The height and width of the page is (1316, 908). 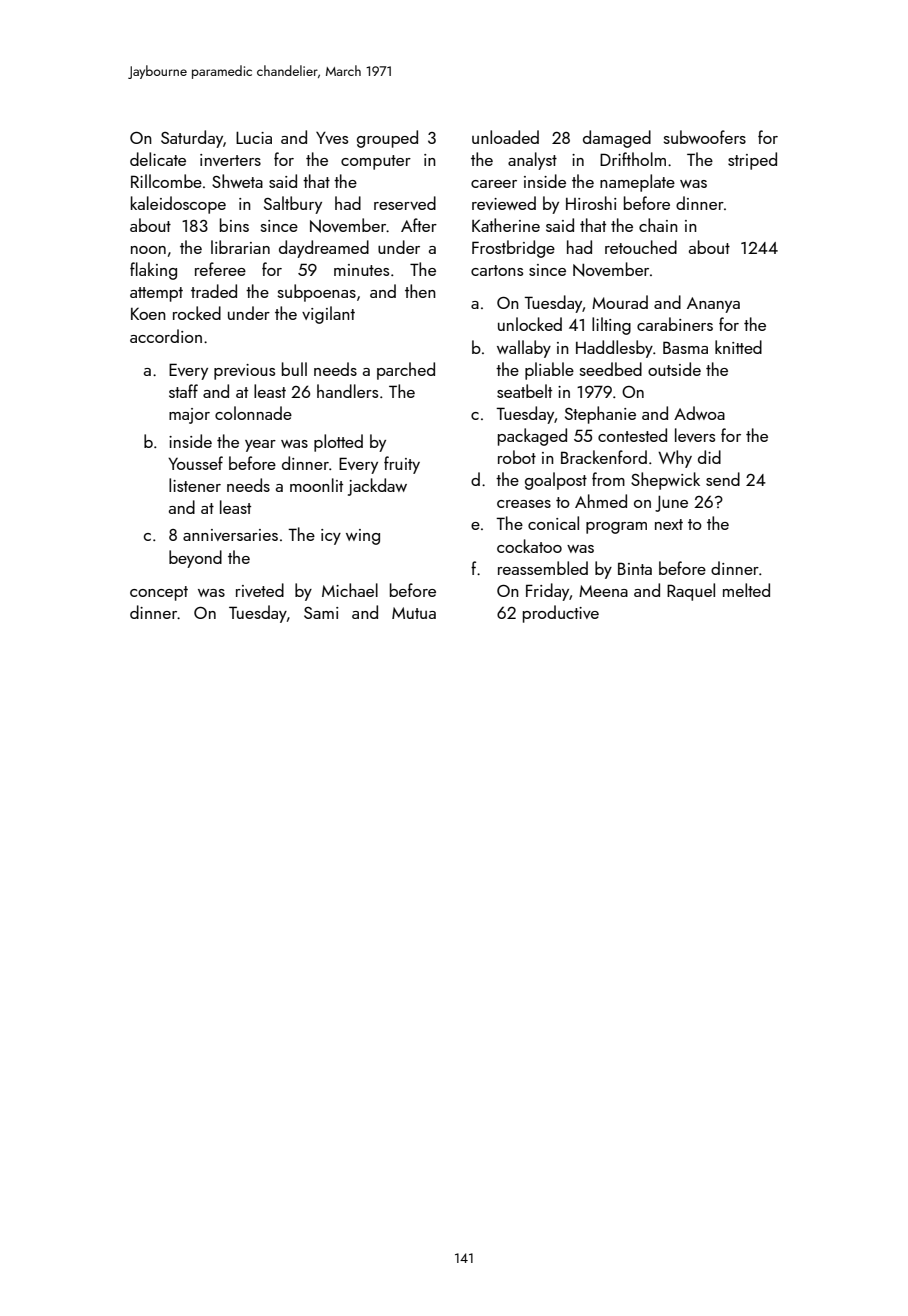 I want to click on concept, so click(x=159, y=593).
